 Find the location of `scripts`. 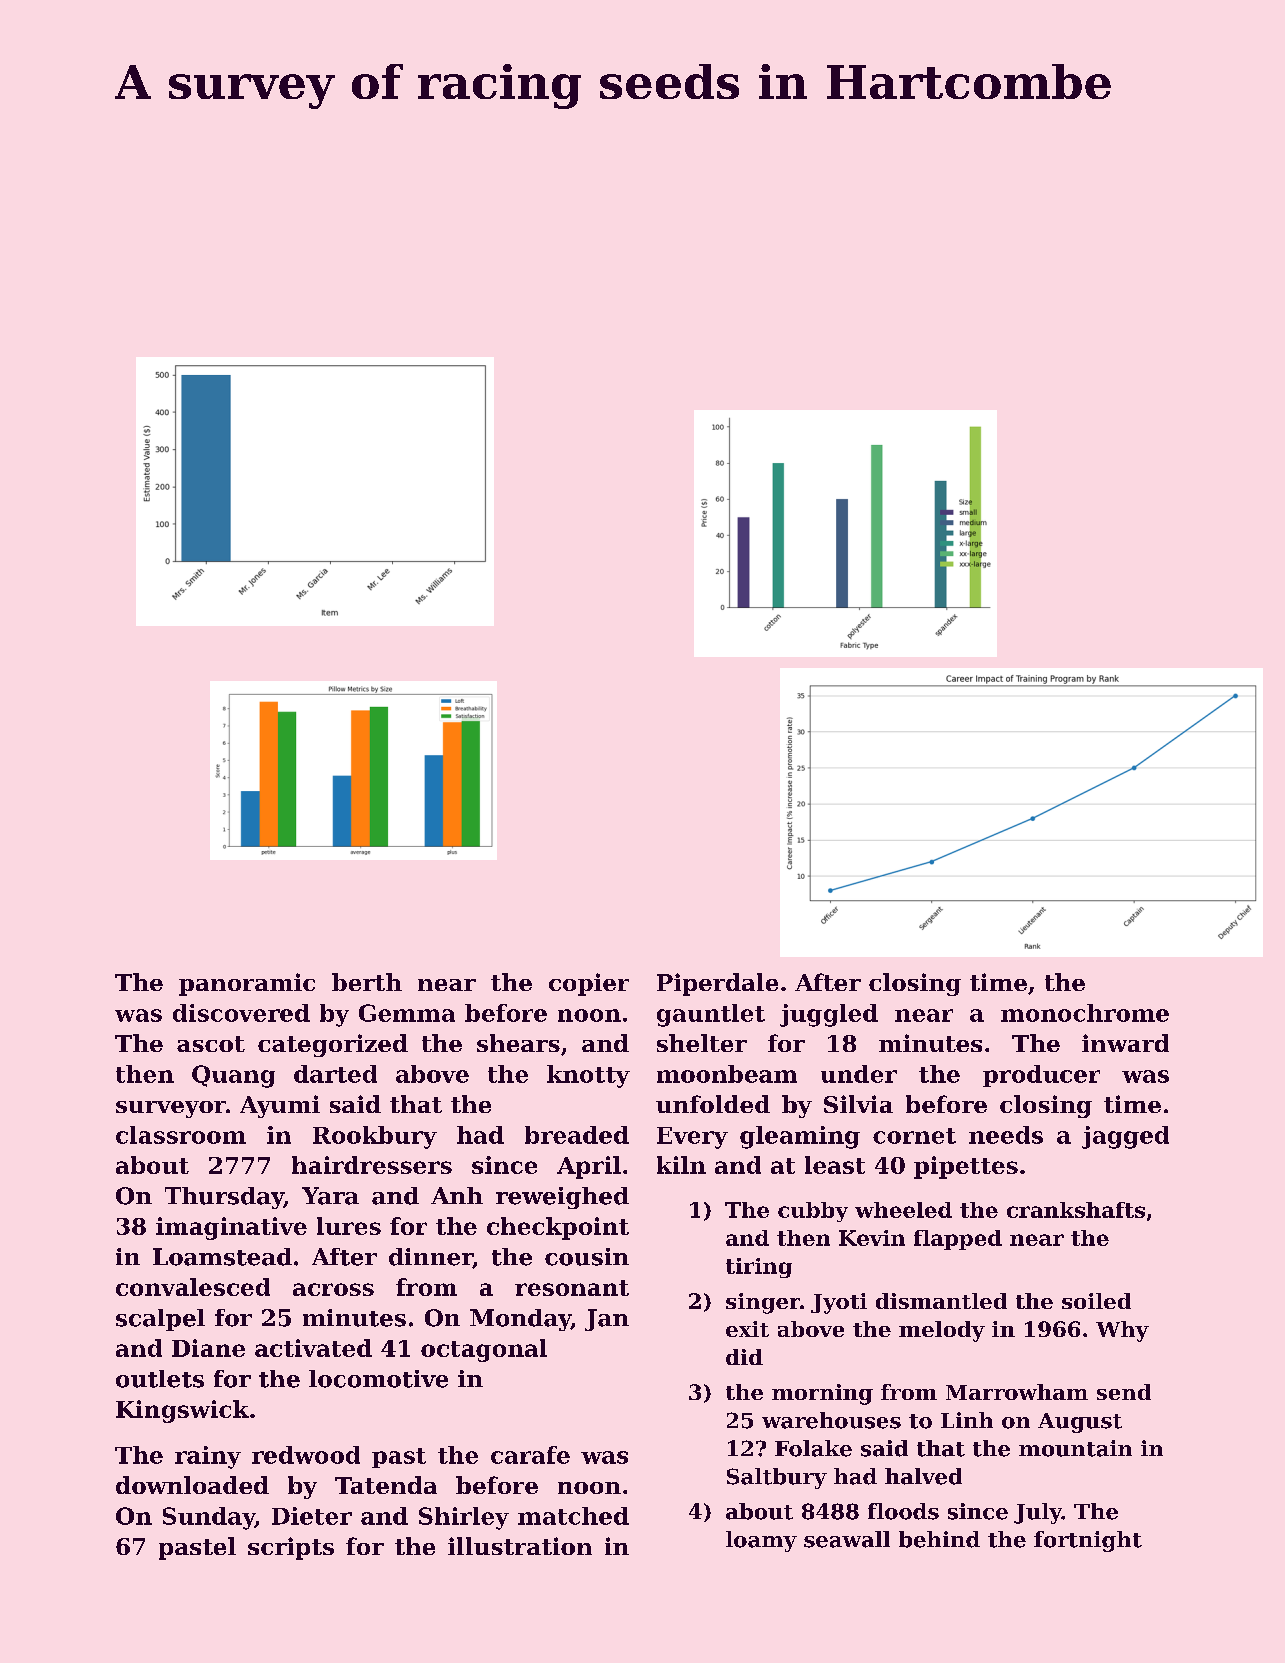

scripts is located at coordinates (291, 1548).
